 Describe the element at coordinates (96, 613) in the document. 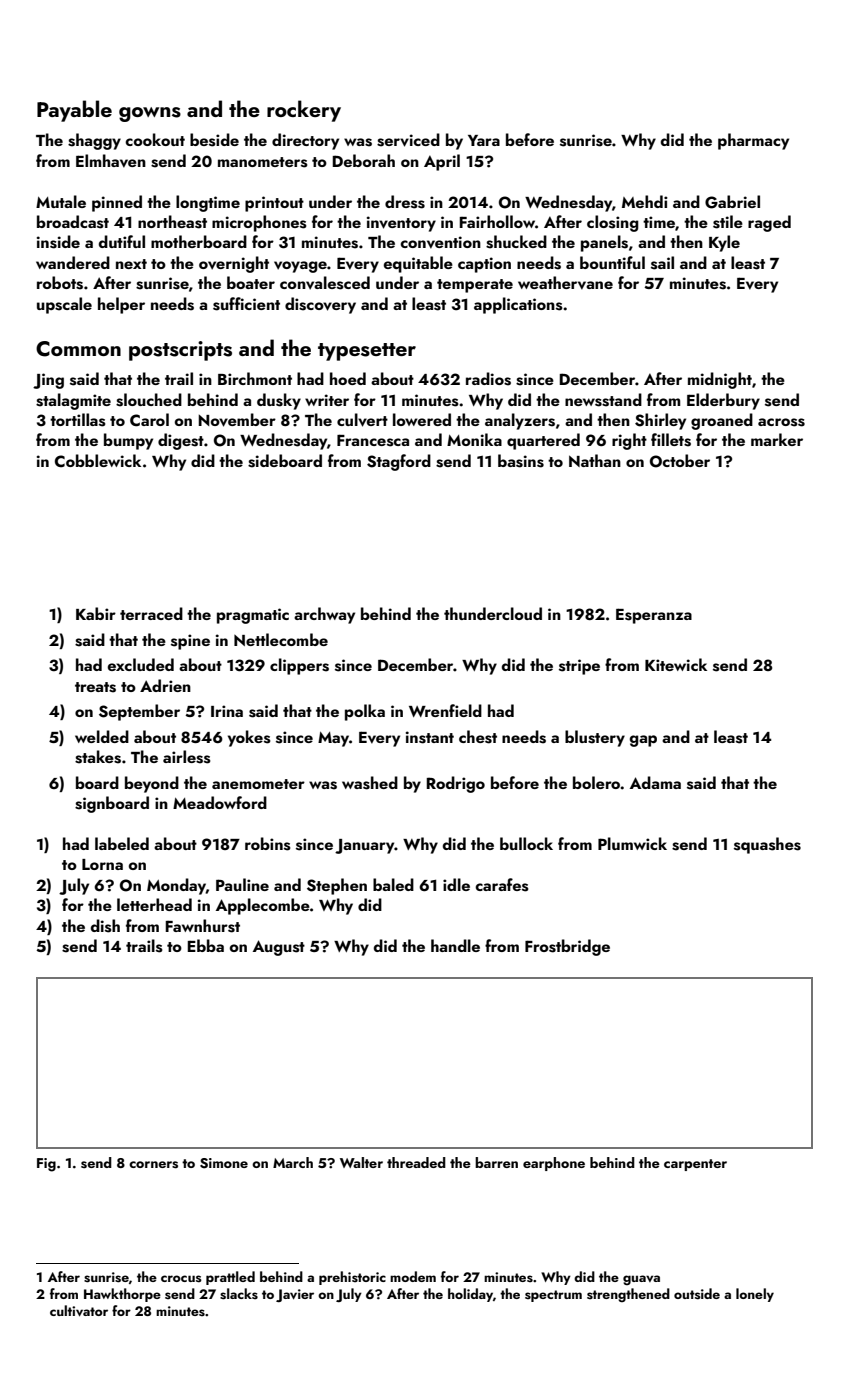

I see `Kabir` at that location.
